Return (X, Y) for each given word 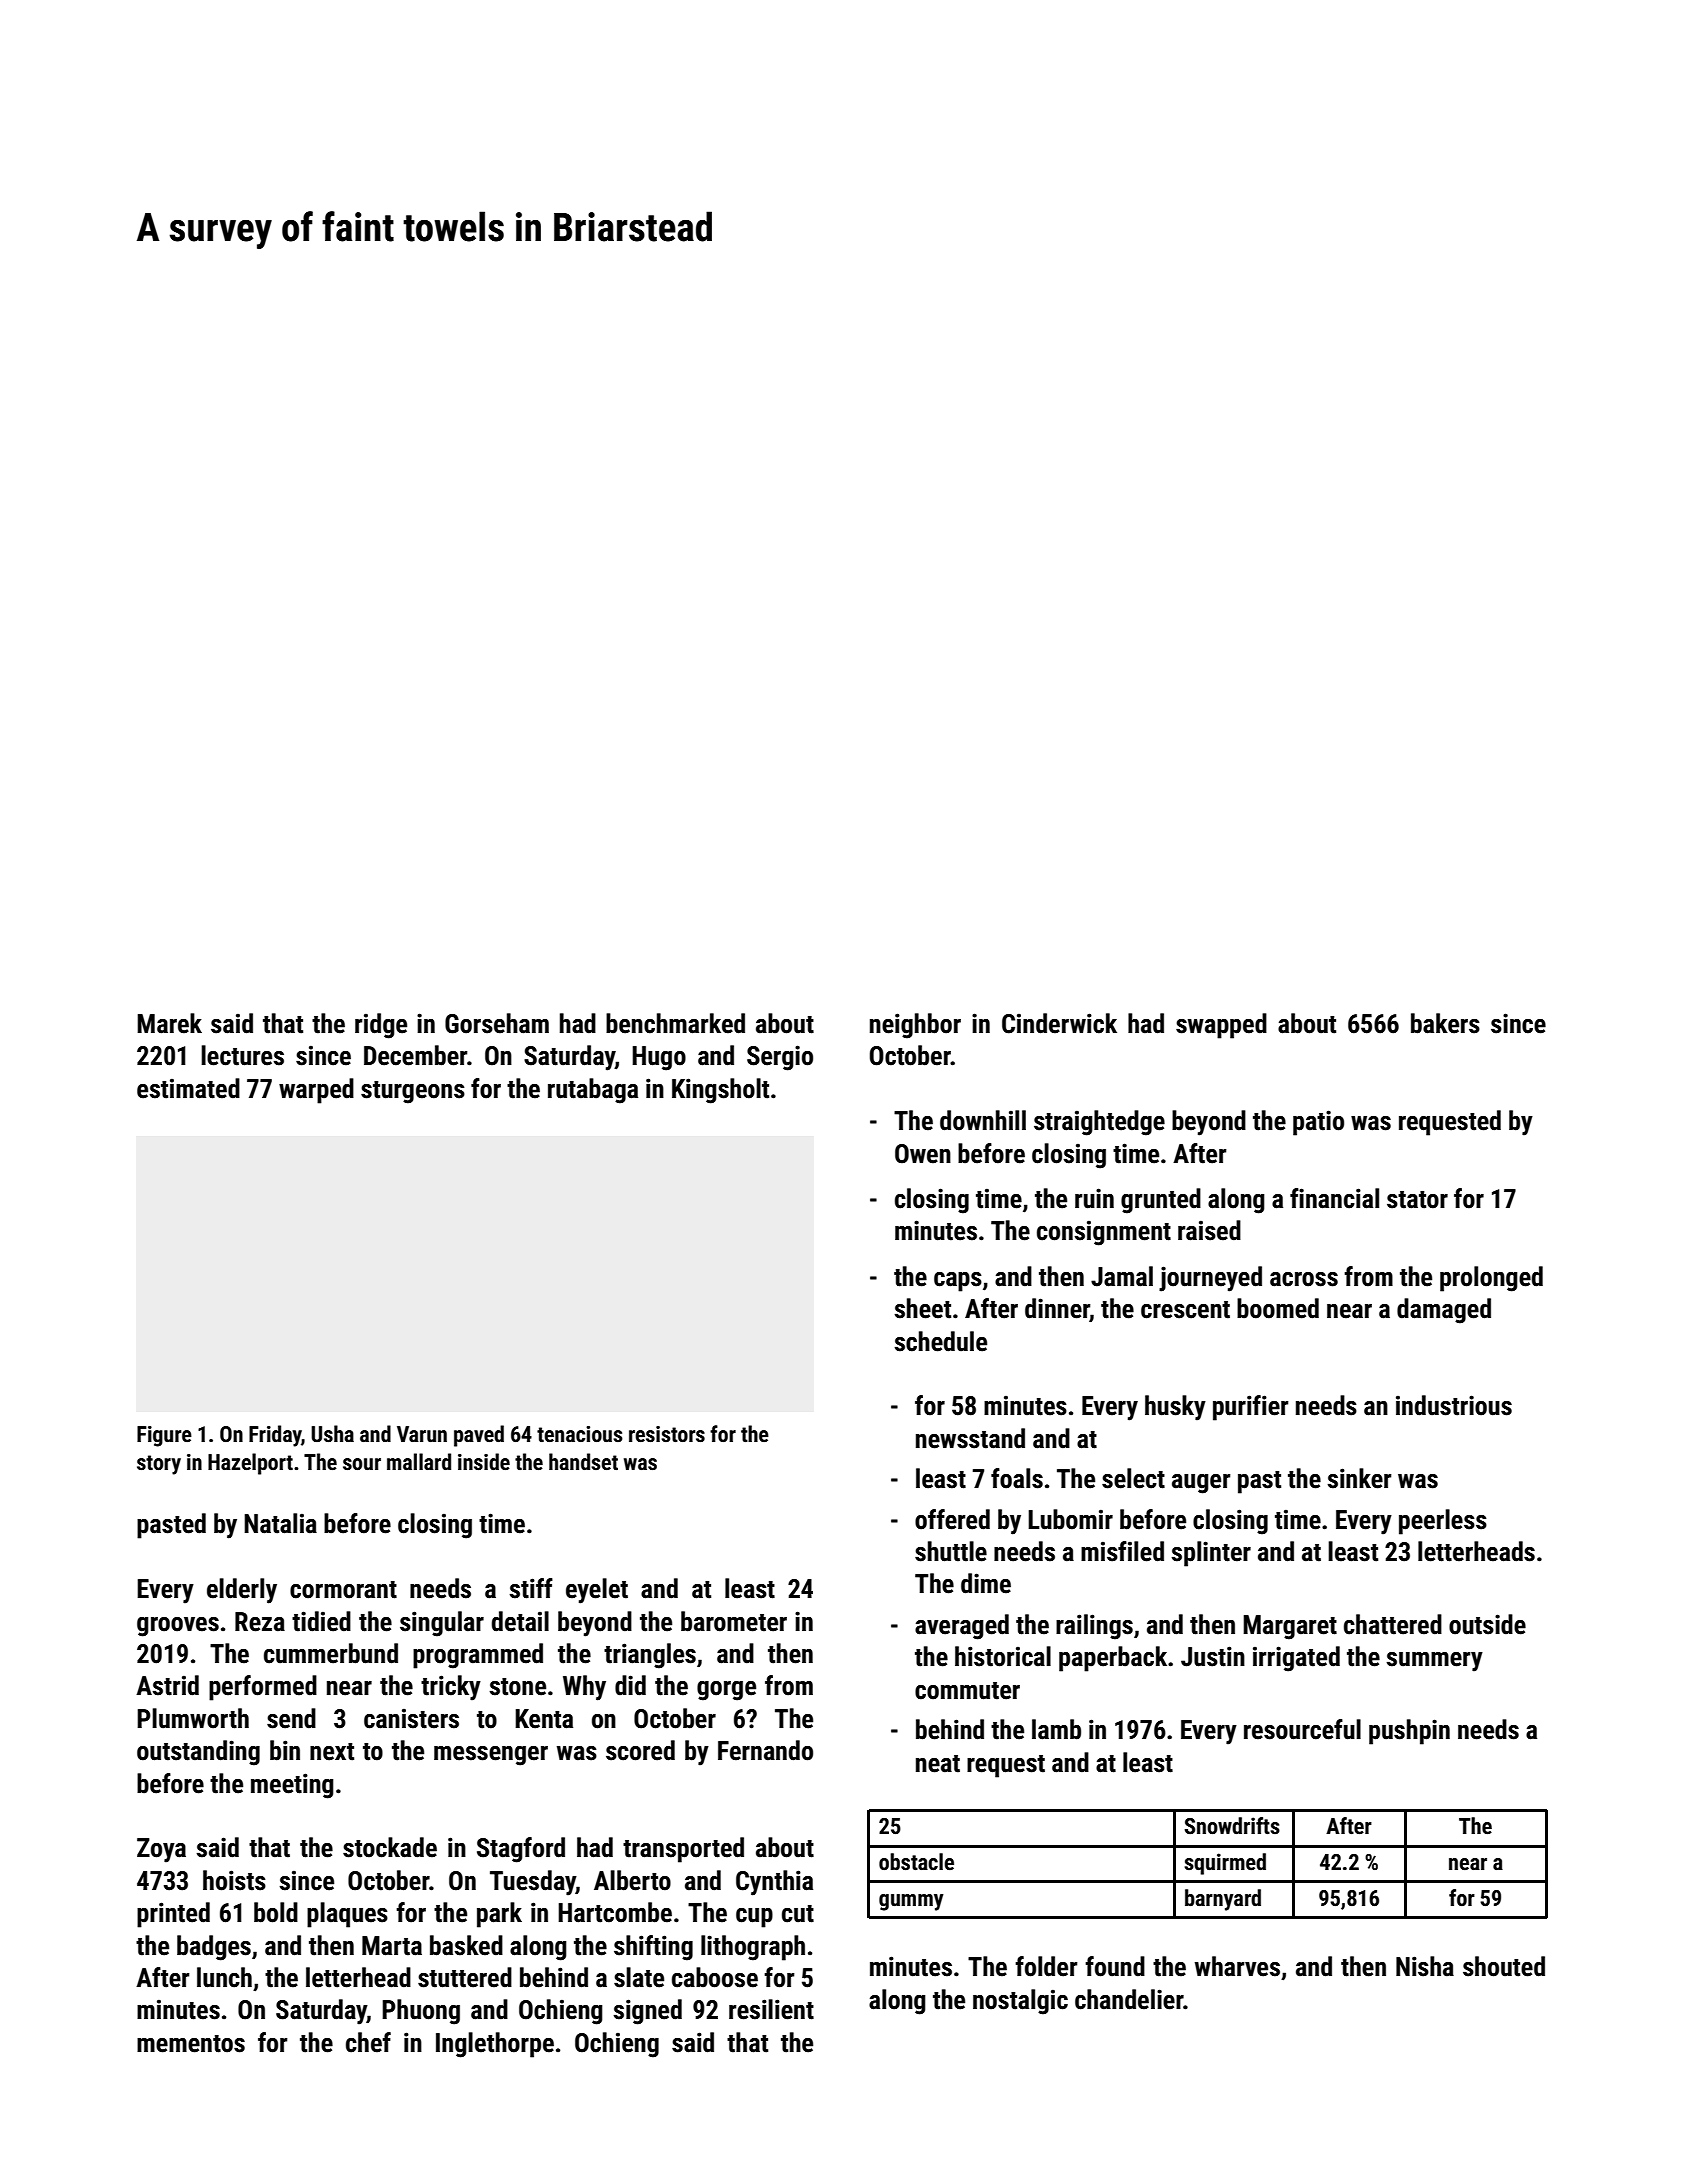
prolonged (1491, 1279)
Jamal (1122, 1276)
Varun (422, 1434)
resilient (771, 2009)
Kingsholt (720, 1091)
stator (1417, 1200)
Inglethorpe (495, 2045)
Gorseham (497, 1023)
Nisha (1425, 1966)
